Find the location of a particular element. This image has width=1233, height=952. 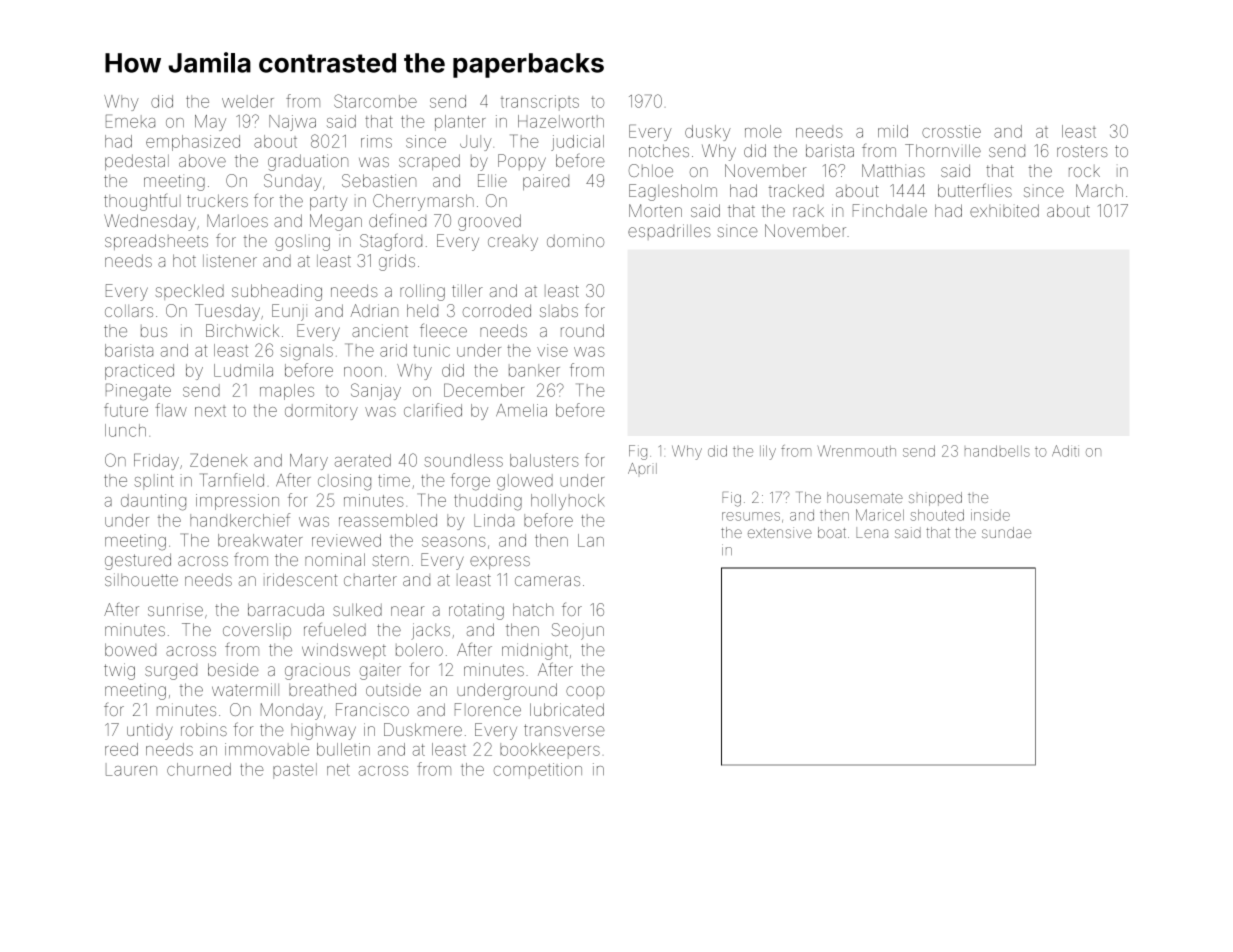

hollyhock is located at coordinates (567, 502).
